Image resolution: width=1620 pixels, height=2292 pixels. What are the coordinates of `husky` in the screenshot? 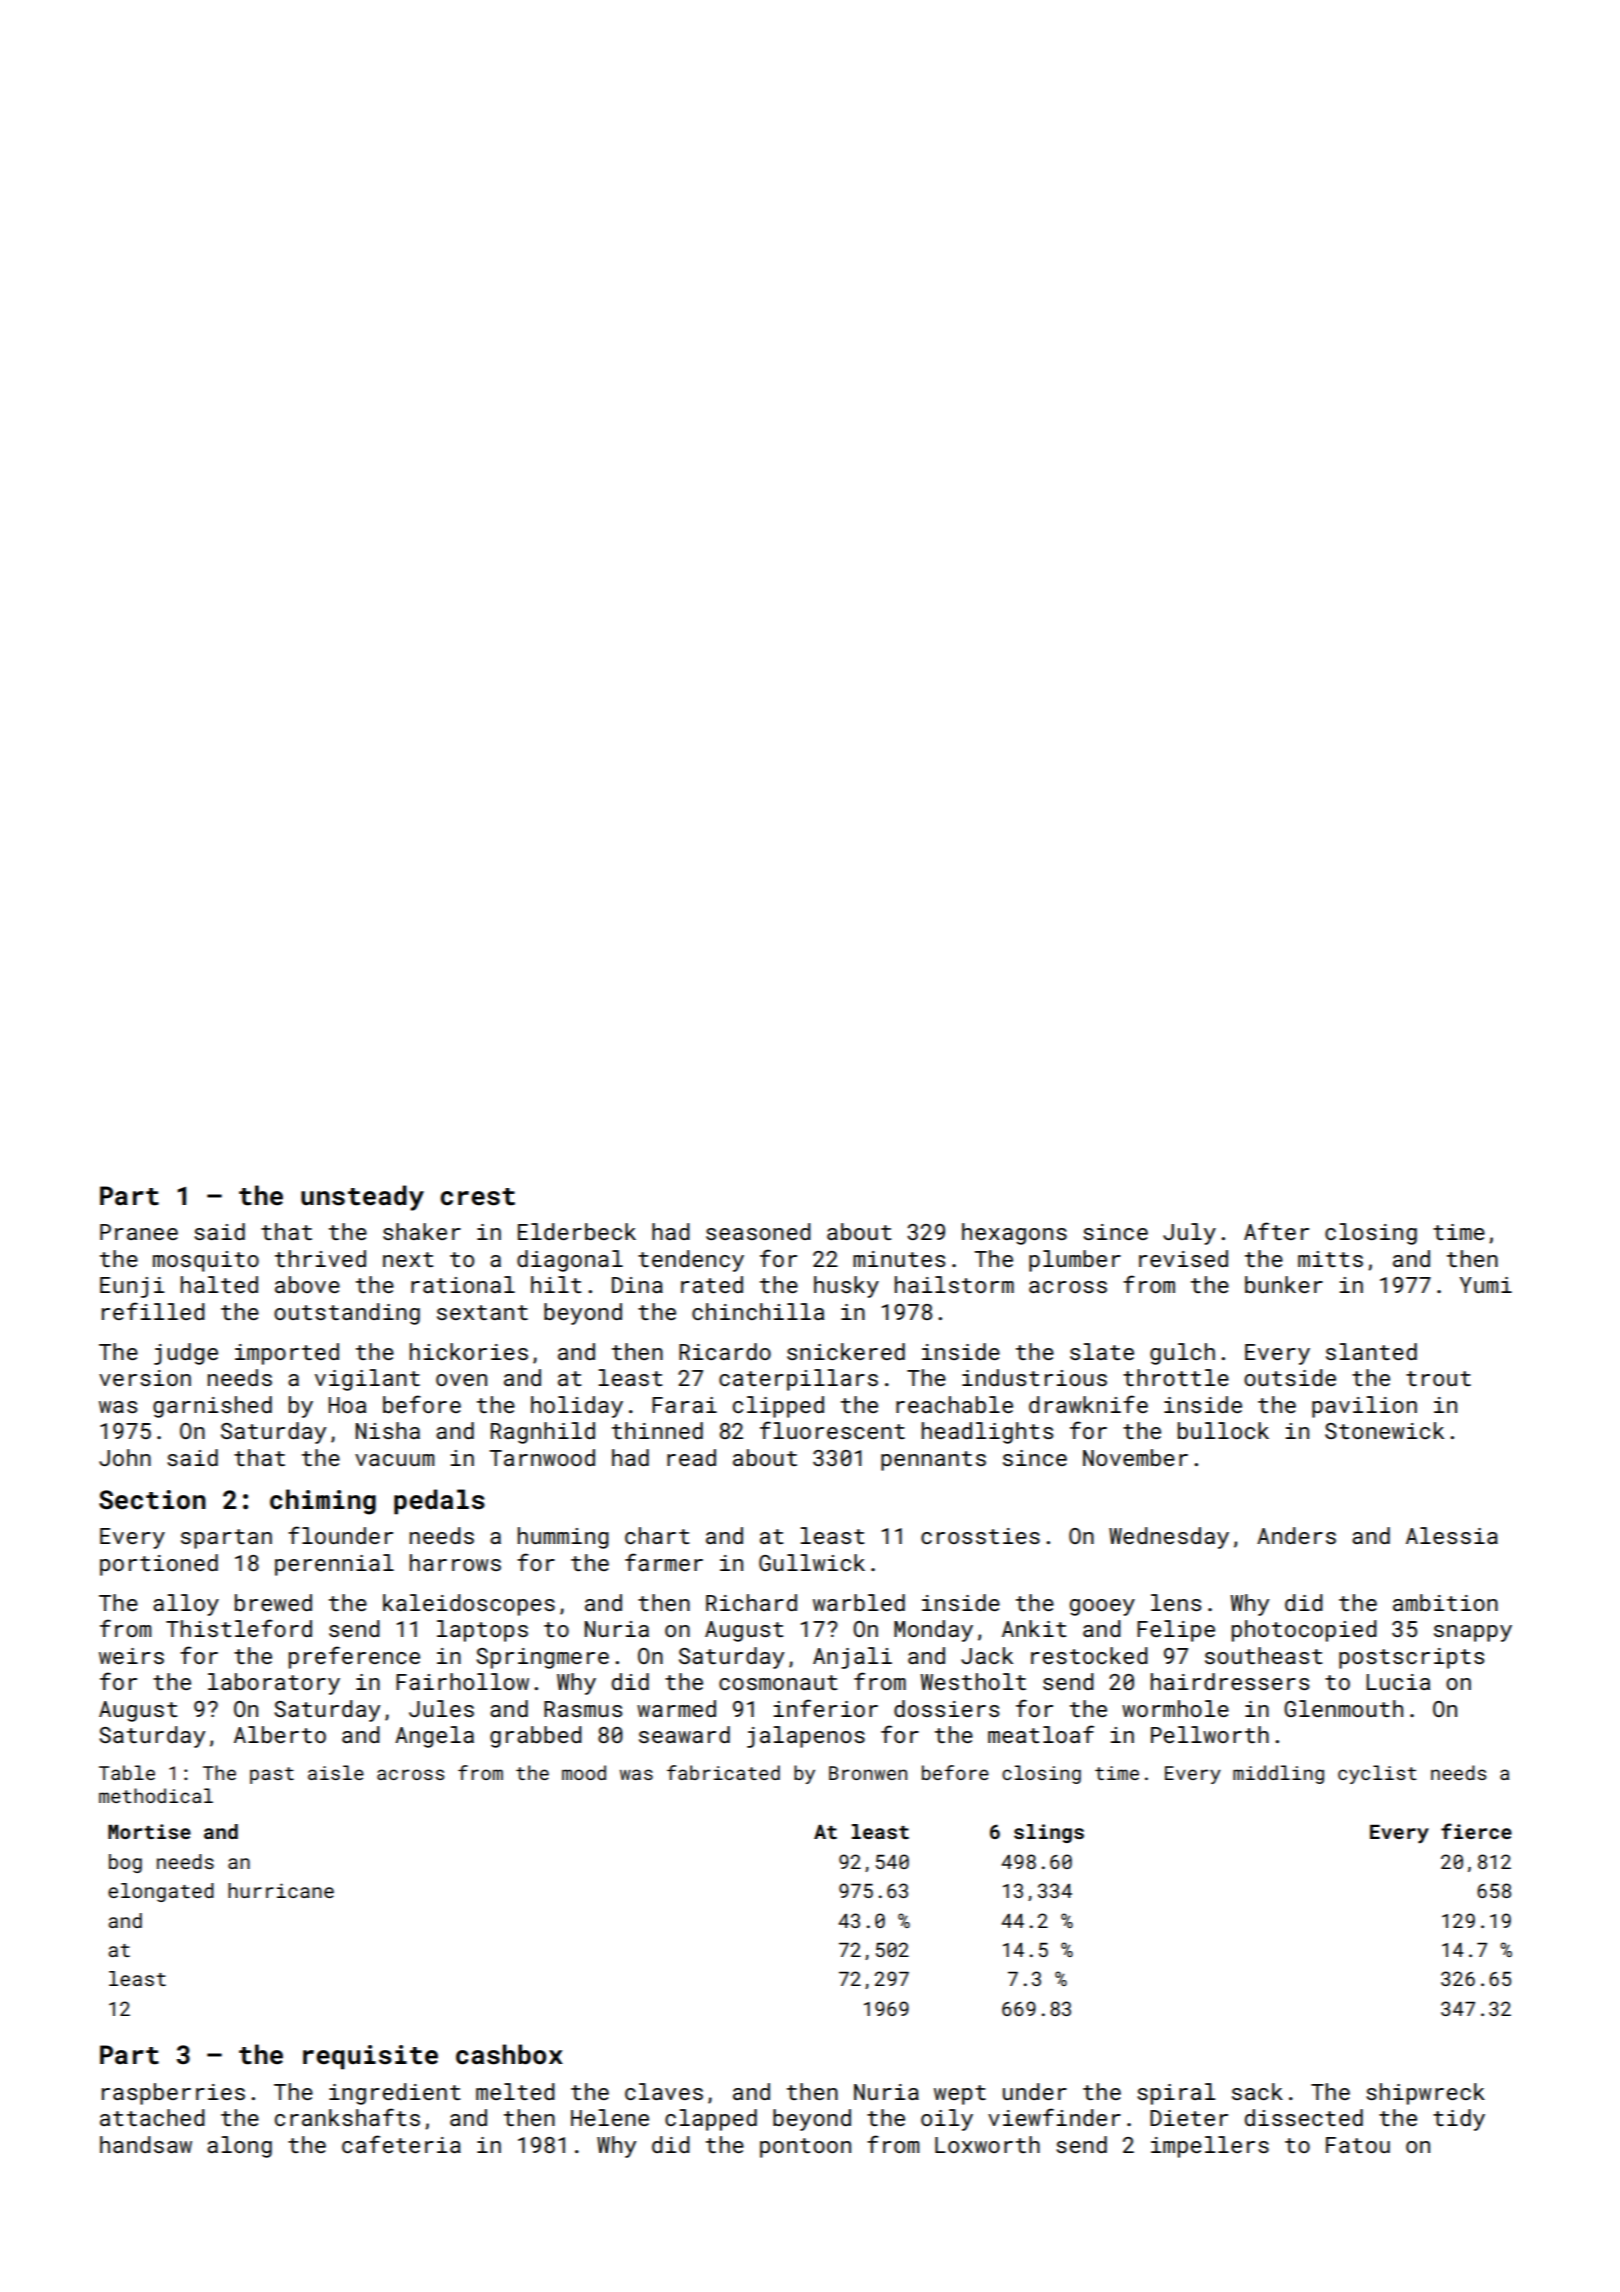 It's located at (846, 1287).
